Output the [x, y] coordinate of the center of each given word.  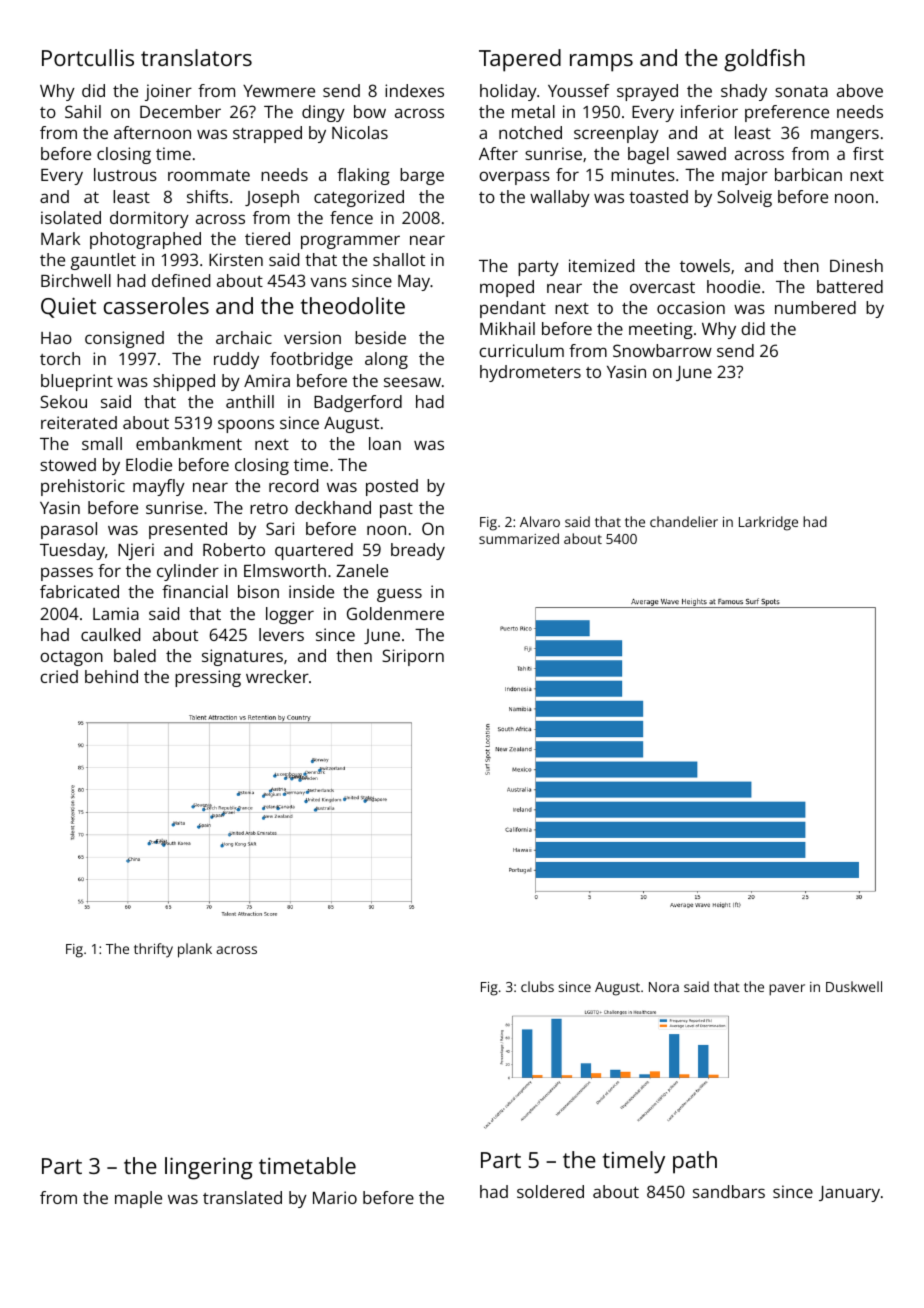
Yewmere [279, 91]
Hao [56, 338]
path [695, 1162]
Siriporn [413, 657]
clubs [537, 986]
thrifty [153, 950]
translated [242, 1197]
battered [850, 286]
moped [507, 288]
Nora [664, 987]
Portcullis [88, 57]
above [860, 90]
